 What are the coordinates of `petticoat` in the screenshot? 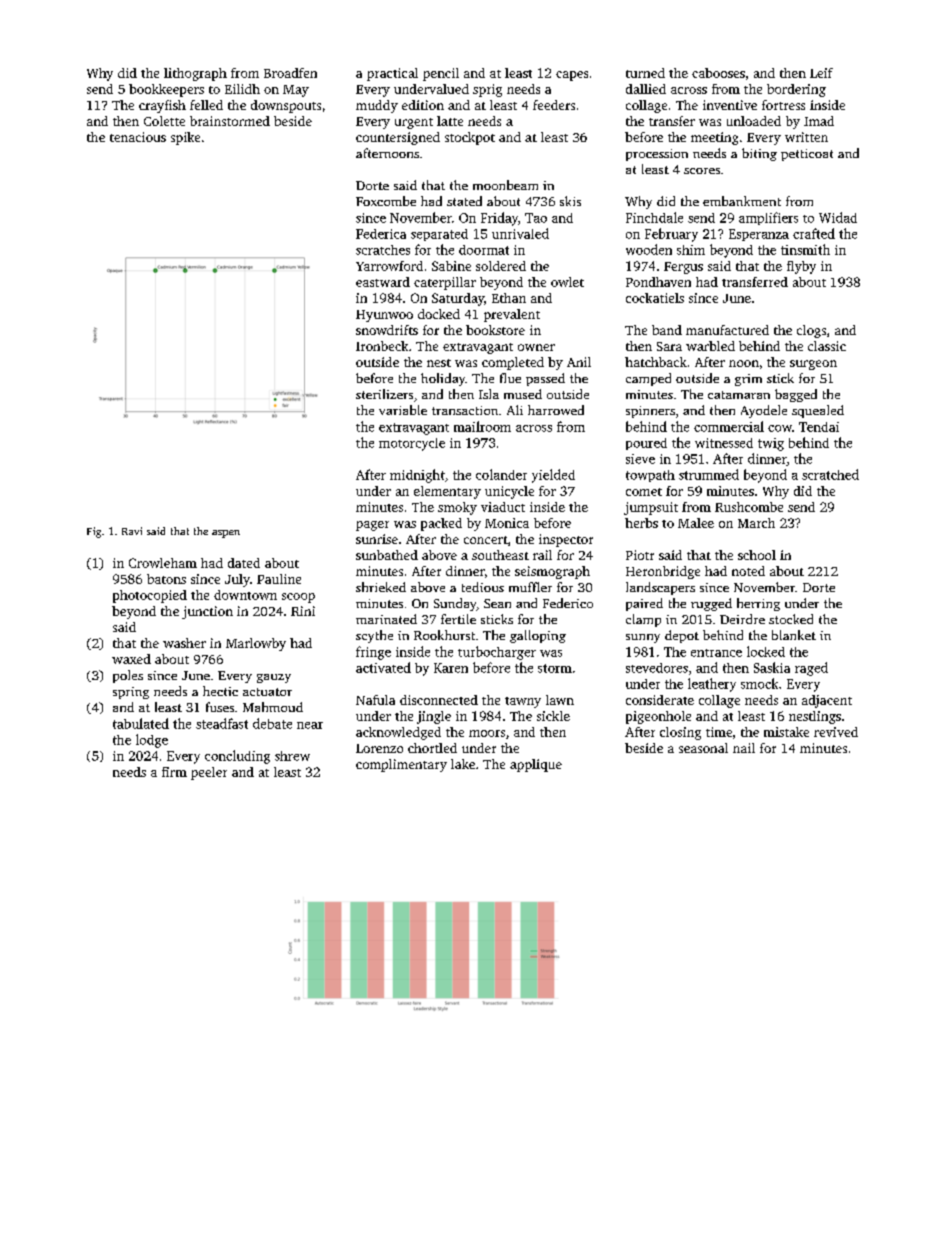 It's located at (807, 155).
